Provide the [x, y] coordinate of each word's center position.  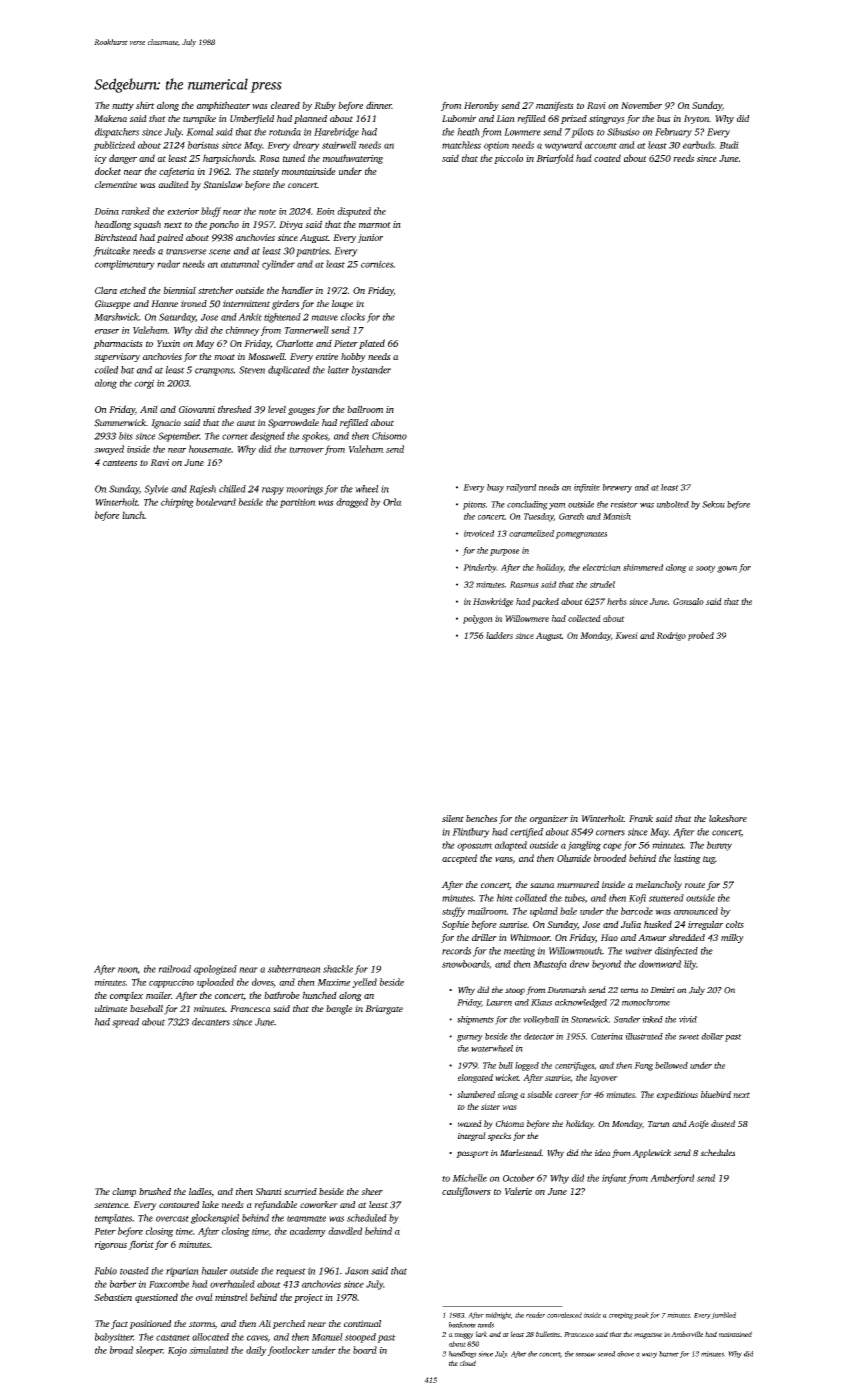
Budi [729, 145]
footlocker [289, 1351]
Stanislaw [223, 185]
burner [669, 1354]
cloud [468, 1363]
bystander [371, 371]
